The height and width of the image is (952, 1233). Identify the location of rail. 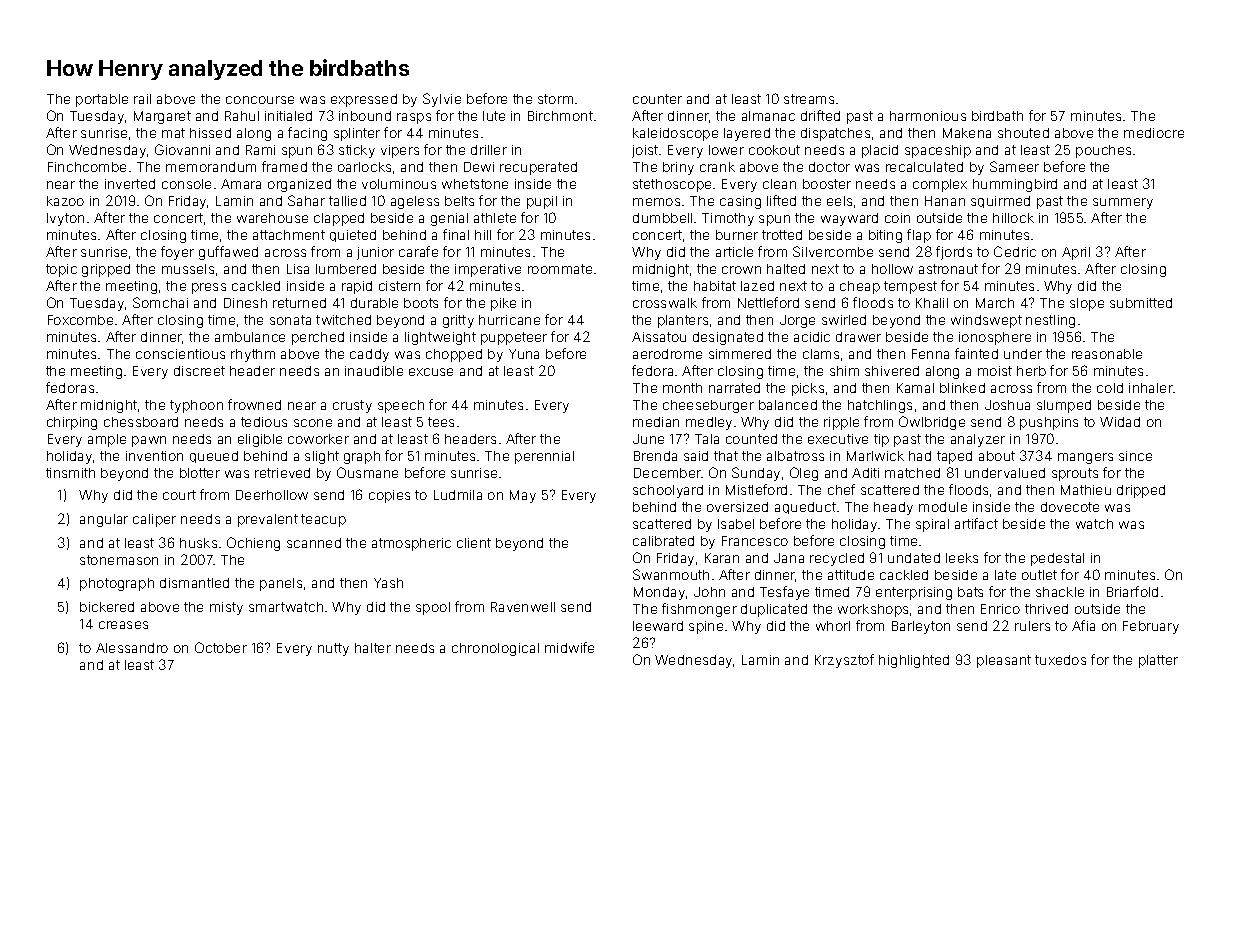
(142, 99).
